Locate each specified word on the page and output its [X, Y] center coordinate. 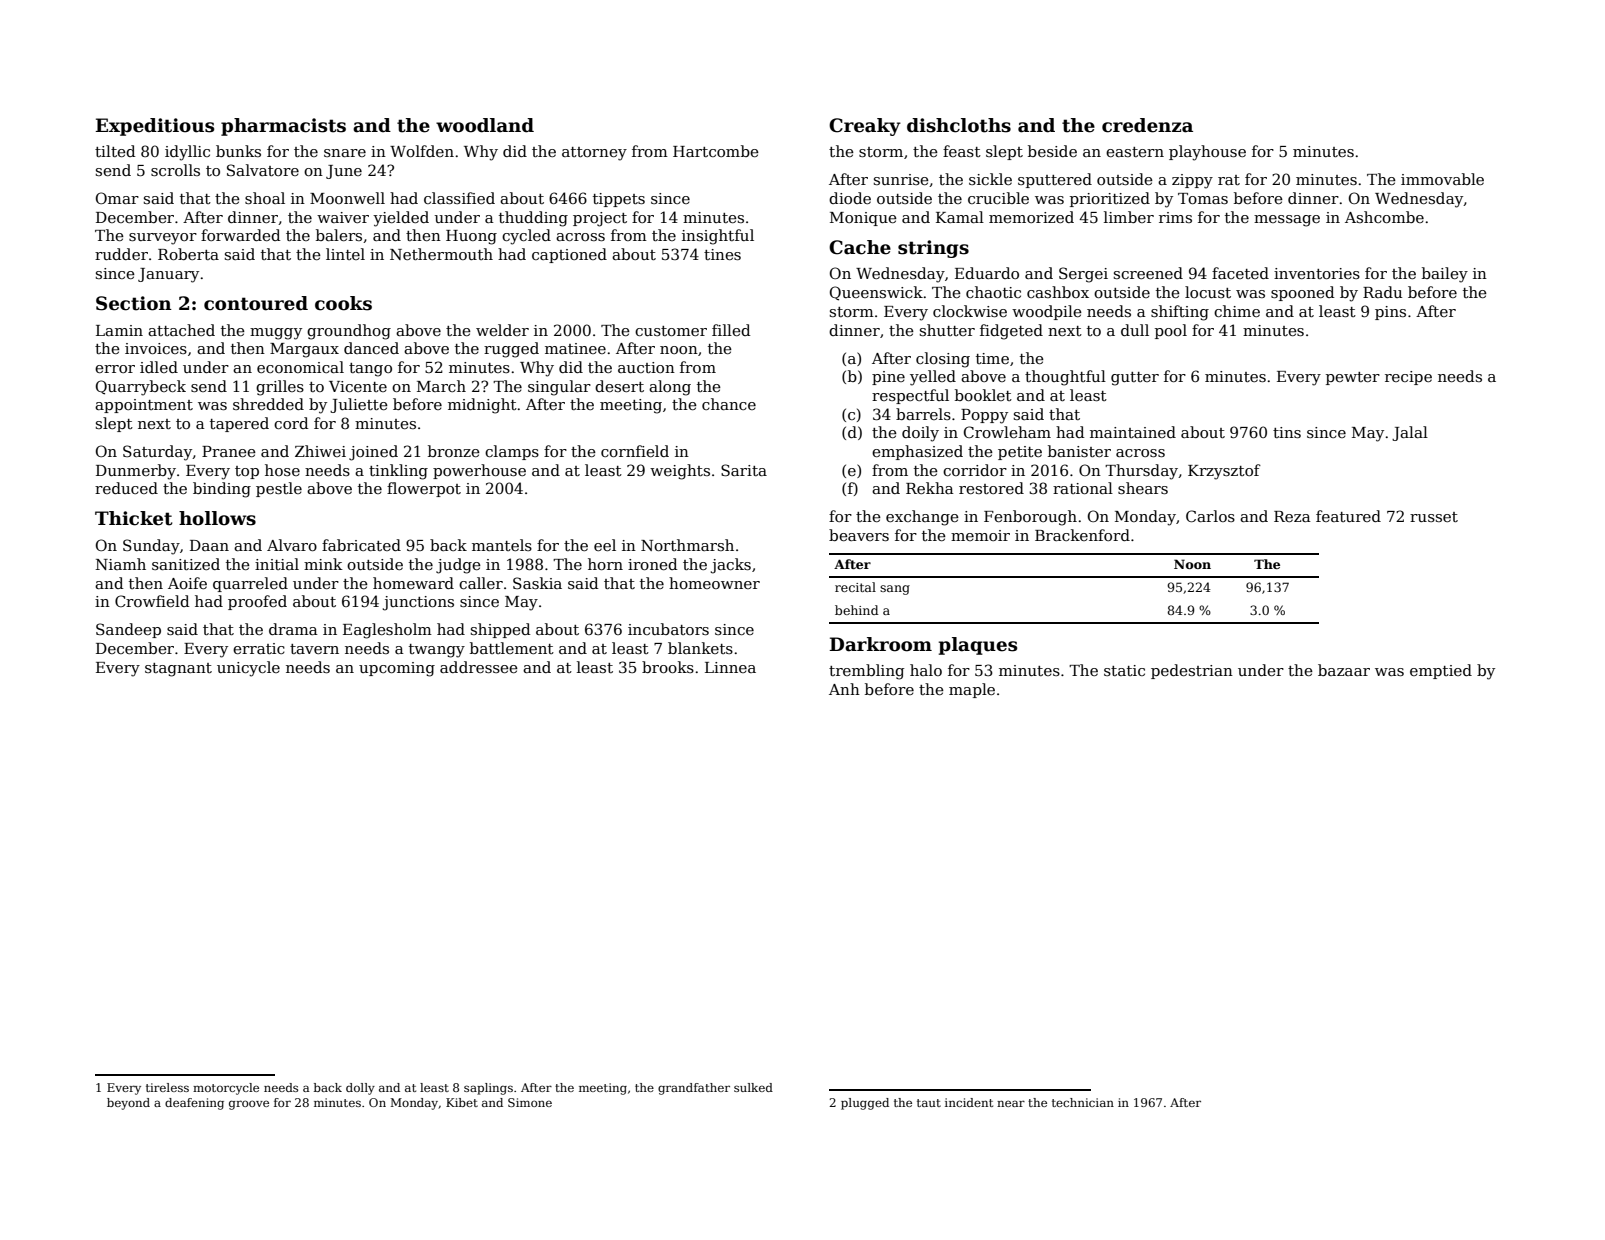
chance [729, 404]
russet [1434, 517]
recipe [1408, 378]
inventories [1317, 273]
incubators [668, 629]
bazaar [1344, 670]
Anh [844, 689]
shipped [501, 630]
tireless [167, 1087]
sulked [753, 1087]
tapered [239, 424]
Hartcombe [716, 151]
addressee [479, 667]
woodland [485, 125]
